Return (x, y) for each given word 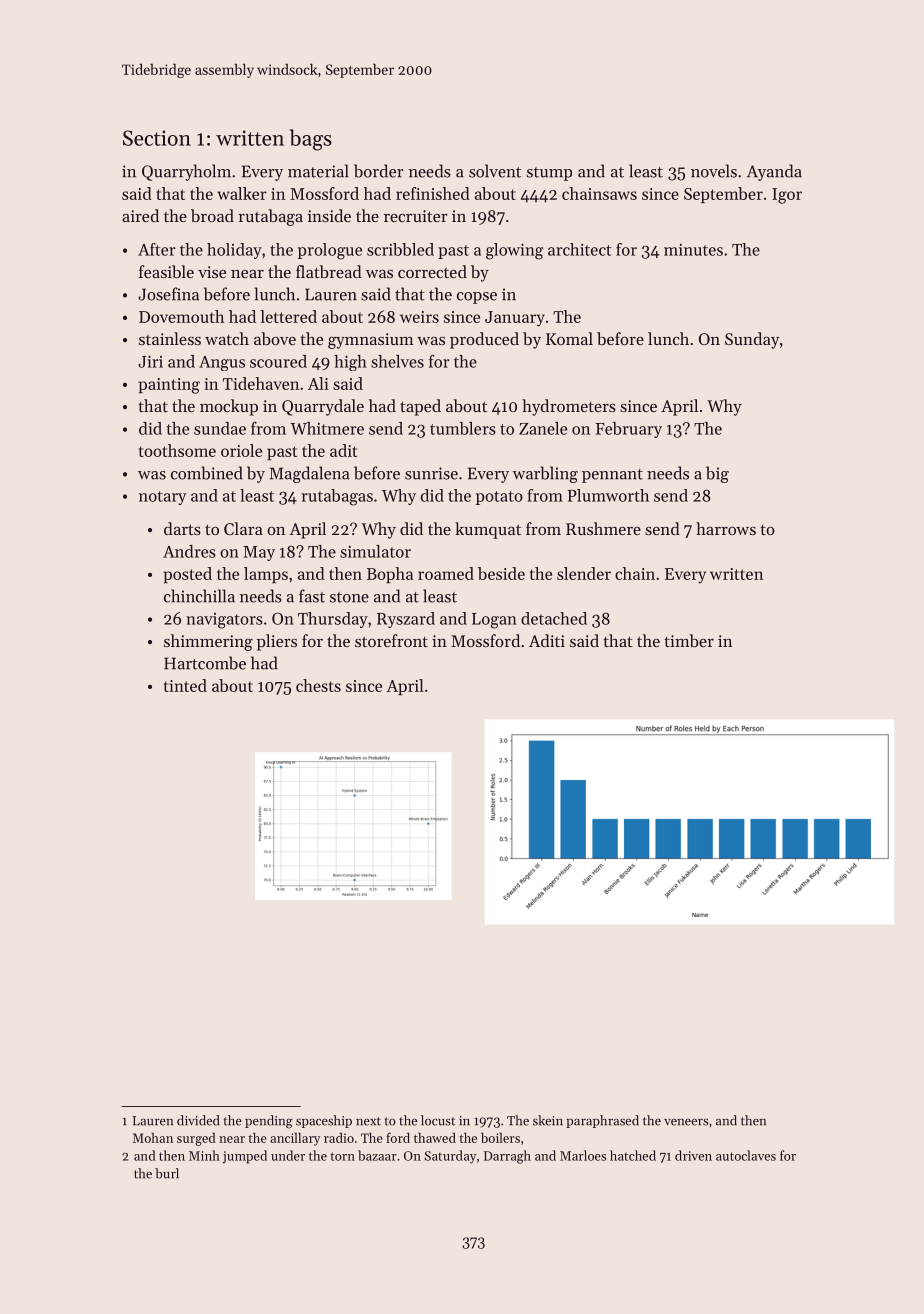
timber (689, 640)
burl (167, 1173)
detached (554, 618)
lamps (266, 575)
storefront (391, 640)
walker (242, 193)
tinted (185, 685)
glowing (514, 251)
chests (318, 685)
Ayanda (774, 172)
